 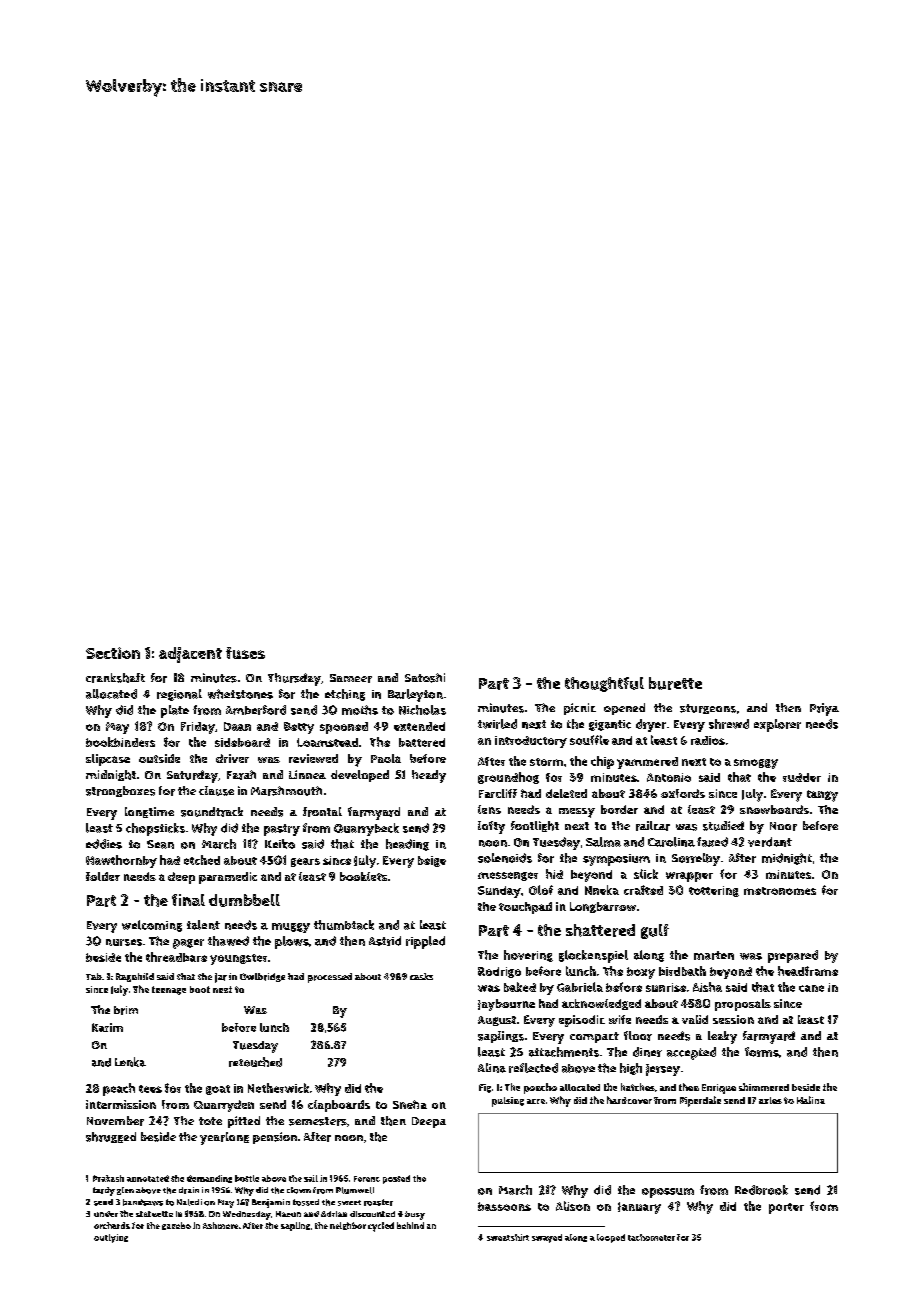 I want to click on burette, so click(x=675, y=683).
